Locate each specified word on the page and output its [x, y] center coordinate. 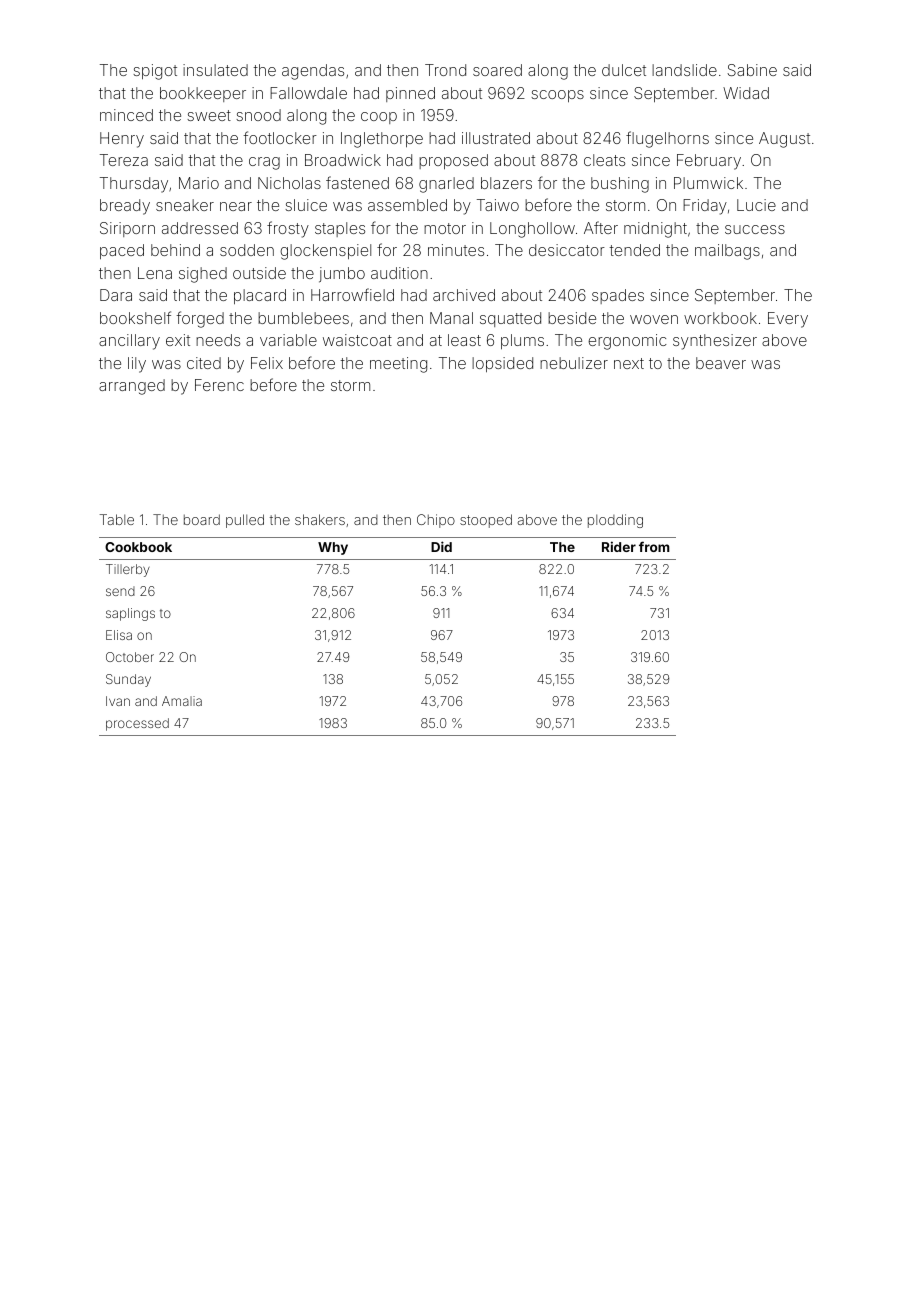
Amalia [182, 701]
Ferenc [219, 385]
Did [441, 546]
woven [654, 319]
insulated [215, 70]
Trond [445, 70]
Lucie [756, 205]
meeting [398, 365]
